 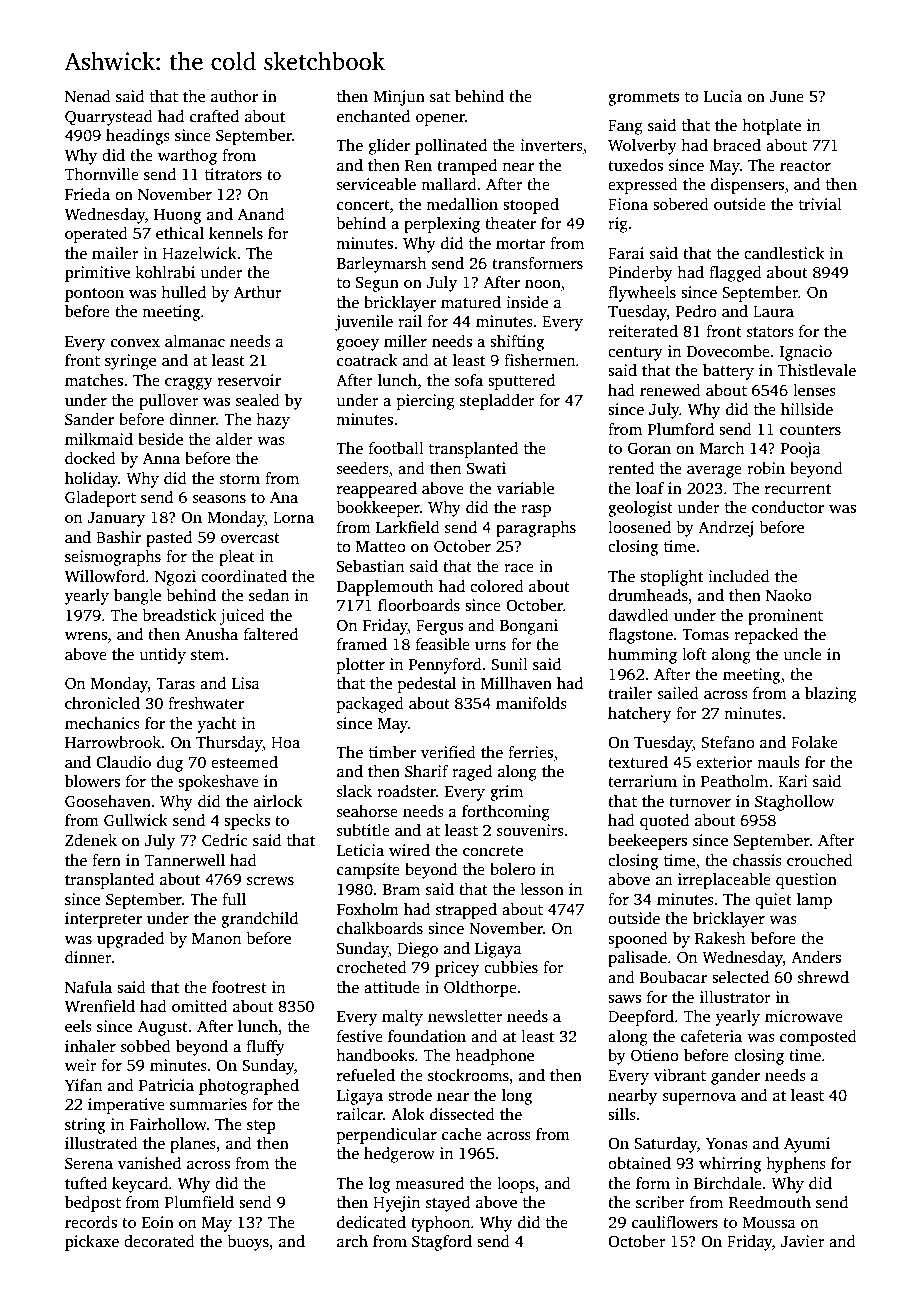 What do you see at coordinates (381, 546) in the page?
I see `Matteo` at bounding box center [381, 546].
